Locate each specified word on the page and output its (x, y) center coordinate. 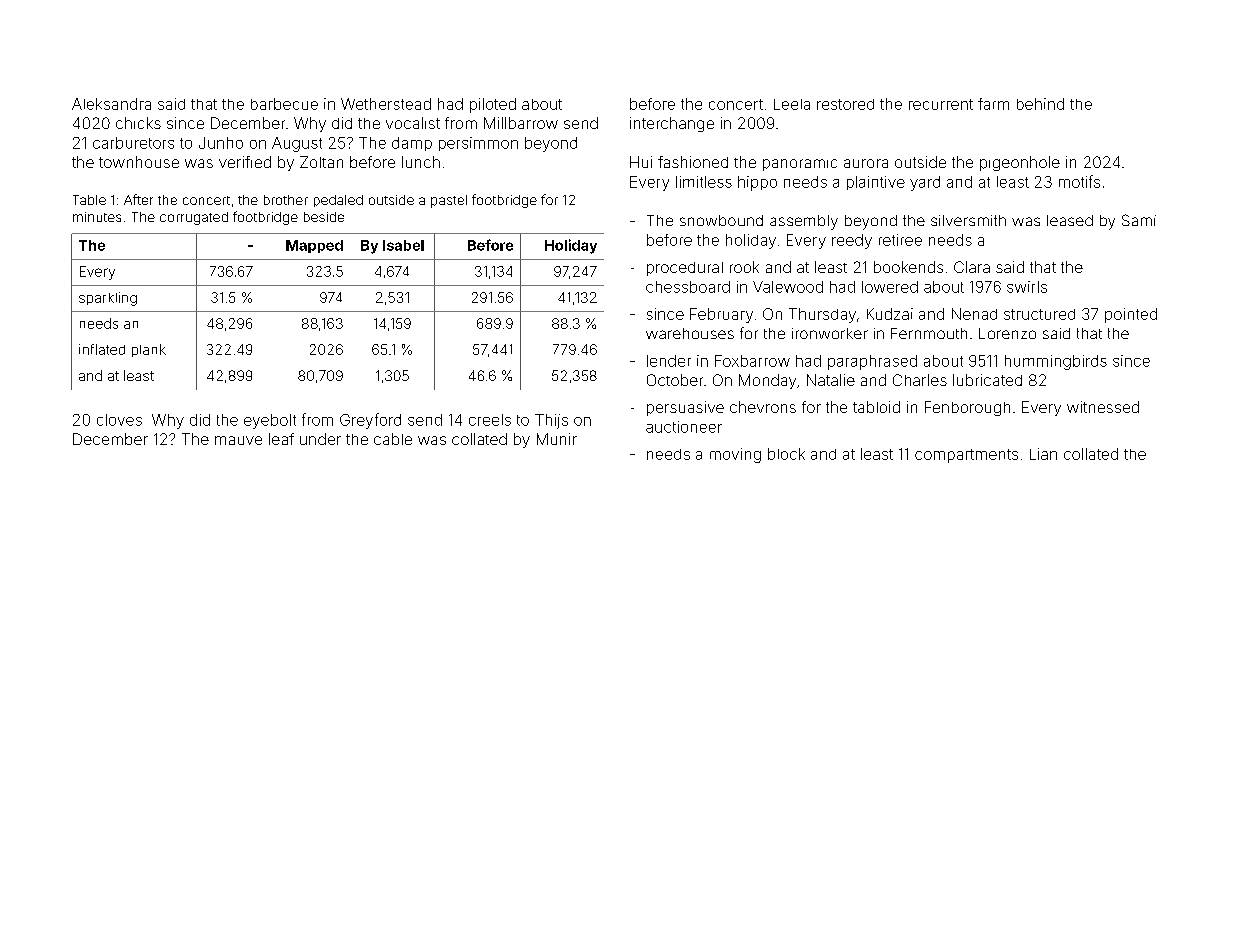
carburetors (133, 143)
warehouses (690, 333)
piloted (493, 105)
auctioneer (684, 427)
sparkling (108, 299)
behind (1040, 104)
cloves (119, 420)
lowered (890, 287)
